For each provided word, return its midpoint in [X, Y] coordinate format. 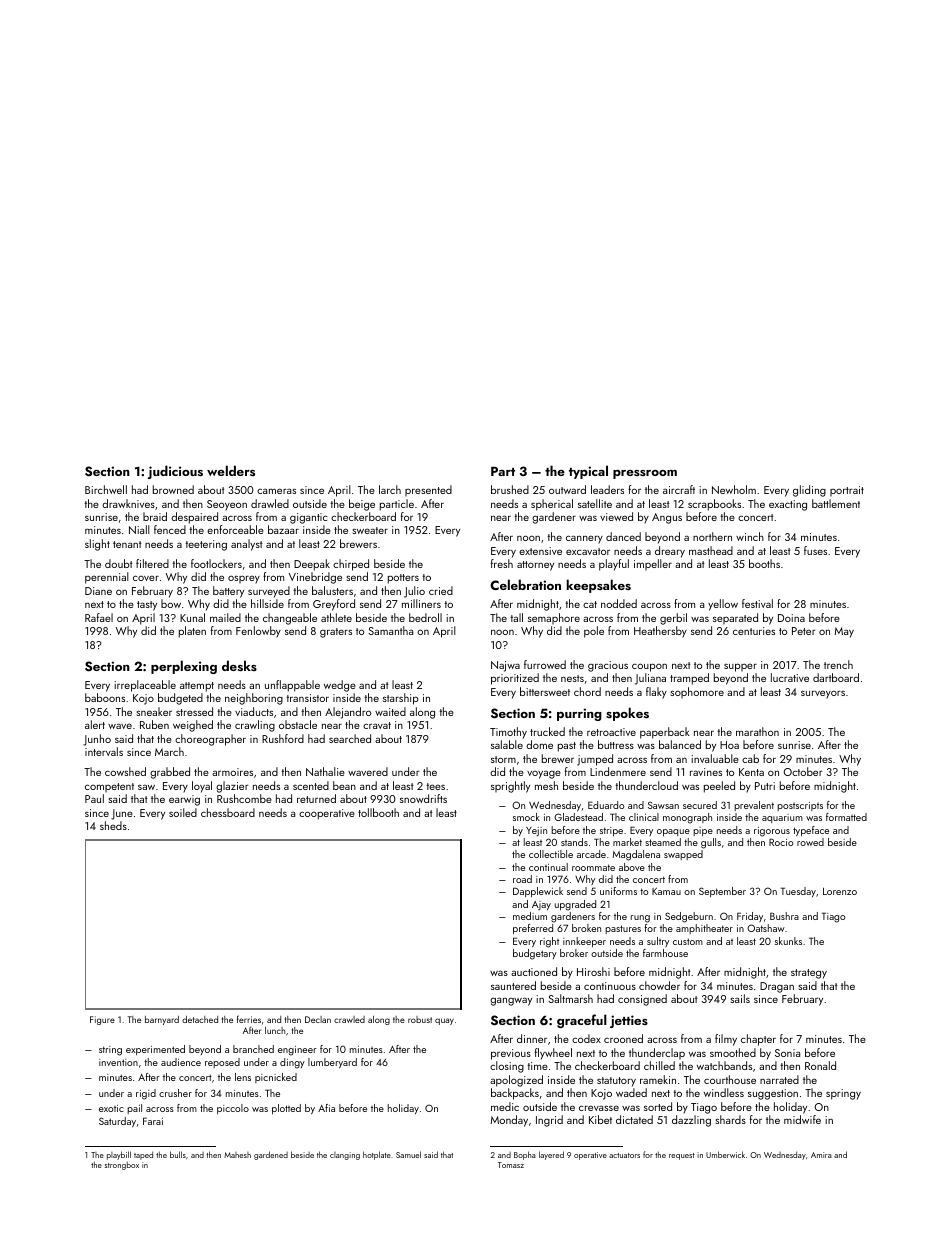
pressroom [645, 474]
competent [109, 787]
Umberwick [725, 1154]
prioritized [515, 679]
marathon [757, 731]
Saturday [117, 1122]
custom [688, 941]
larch [390, 489]
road [522, 879]
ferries [249, 1019]
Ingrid [549, 1121]
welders [231, 470]
